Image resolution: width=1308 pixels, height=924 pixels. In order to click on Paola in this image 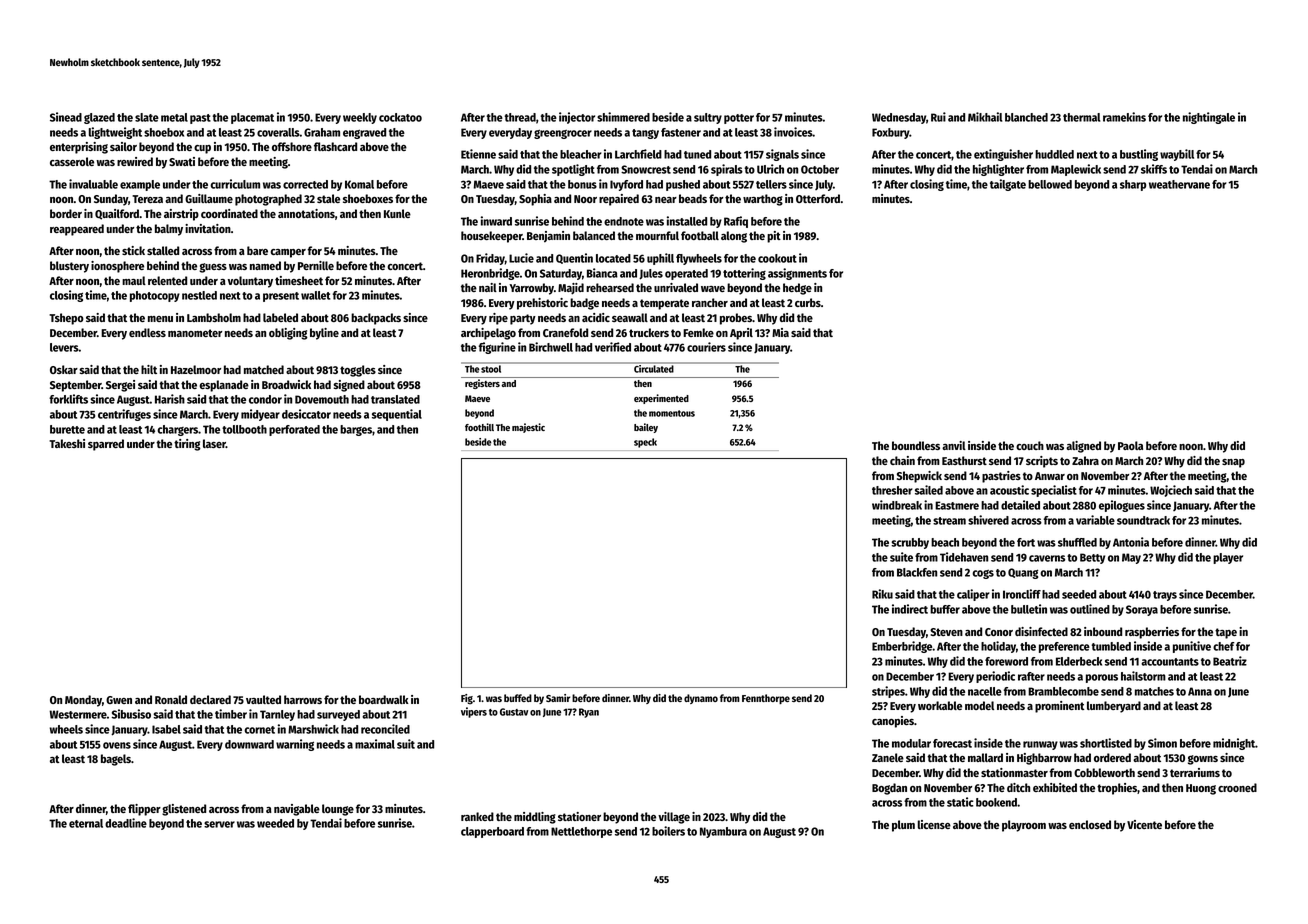, I will do `click(1130, 445)`.
